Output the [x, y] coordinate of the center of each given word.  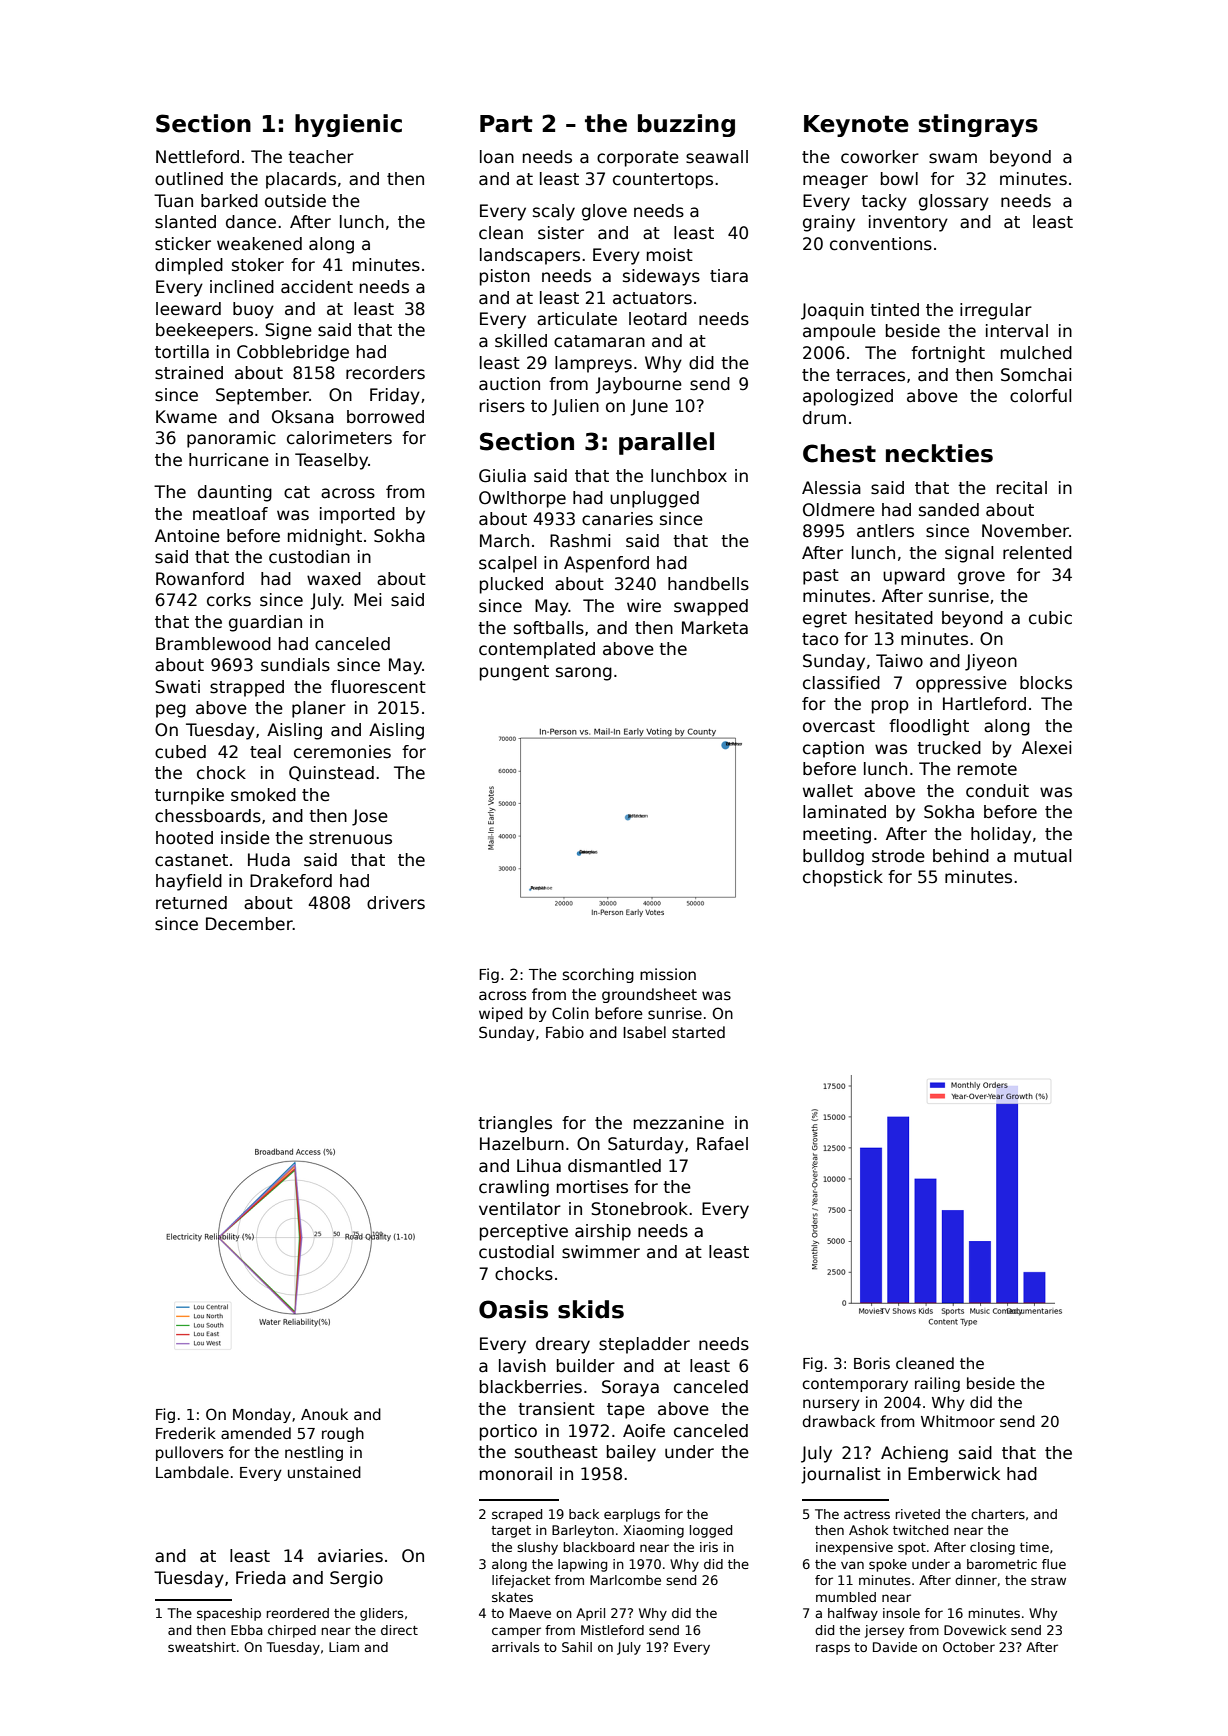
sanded [949, 510]
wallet [828, 791]
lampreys [593, 364]
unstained [324, 1472]
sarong [584, 674]
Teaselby [331, 461]
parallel [666, 443]
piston [505, 277]
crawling [514, 1188]
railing [937, 1384]
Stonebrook [639, 1209]
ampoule [839, 332]
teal [265, 752]
